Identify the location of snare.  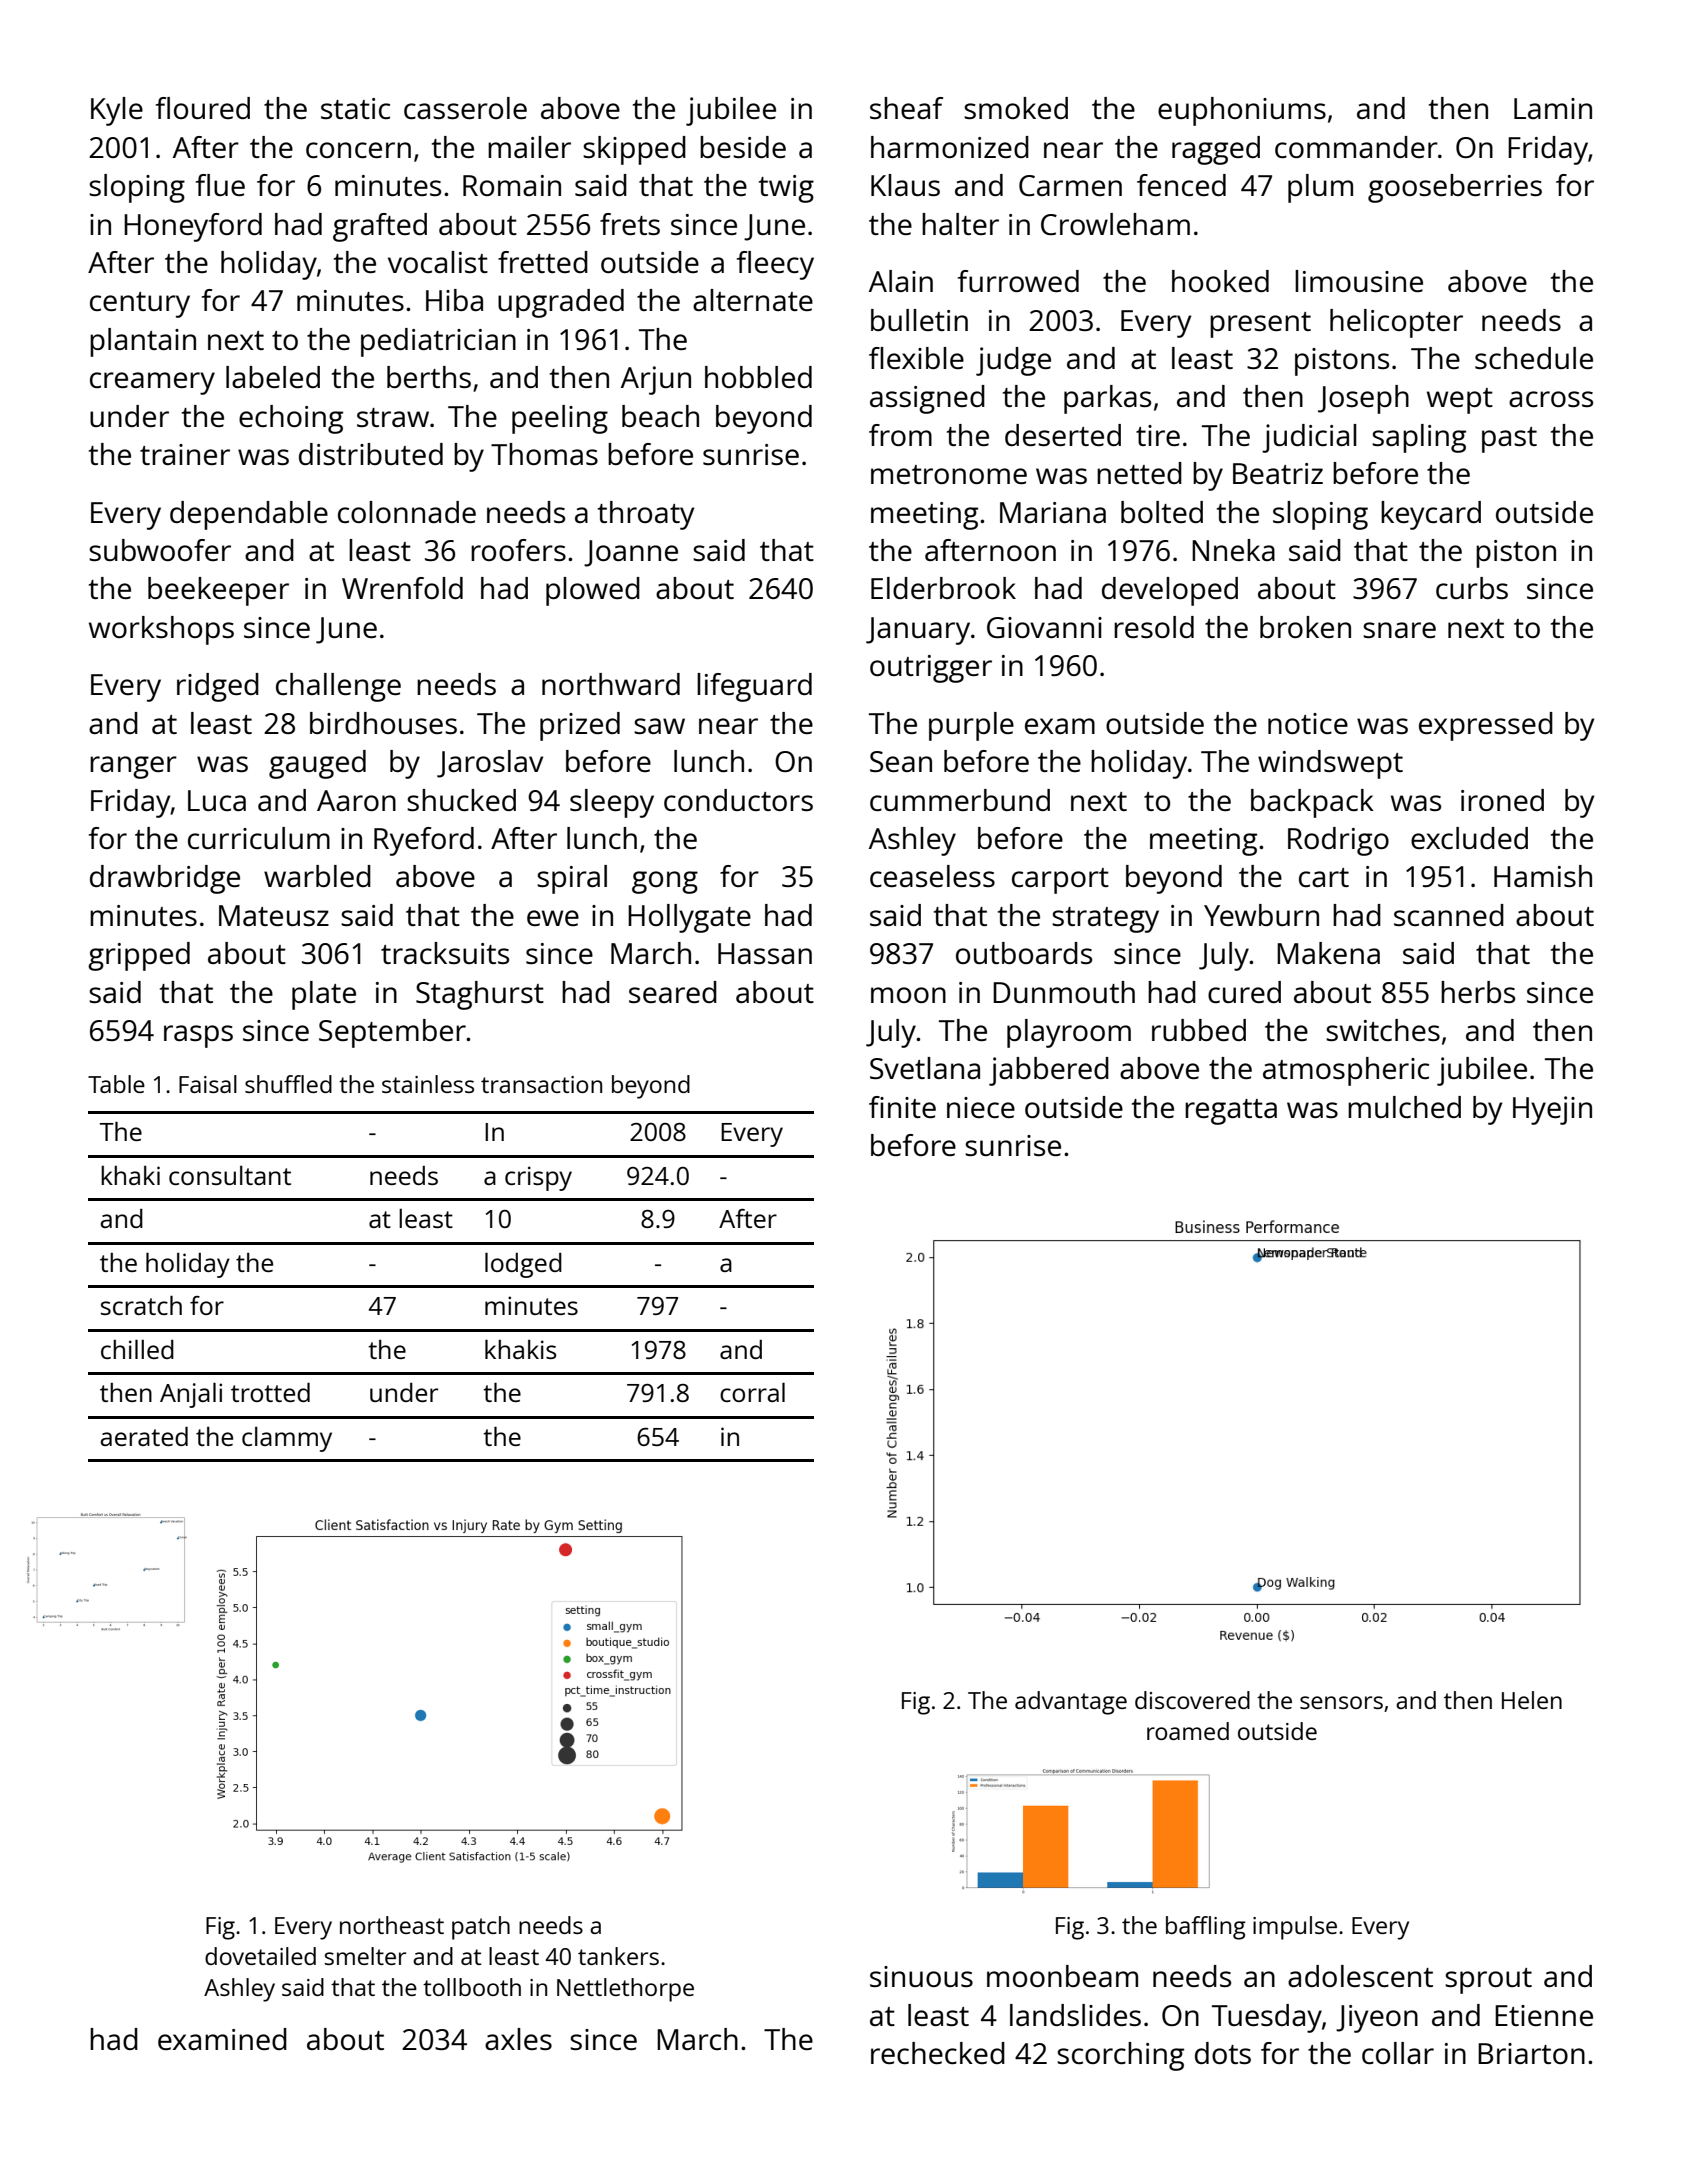
(1399, 630).
